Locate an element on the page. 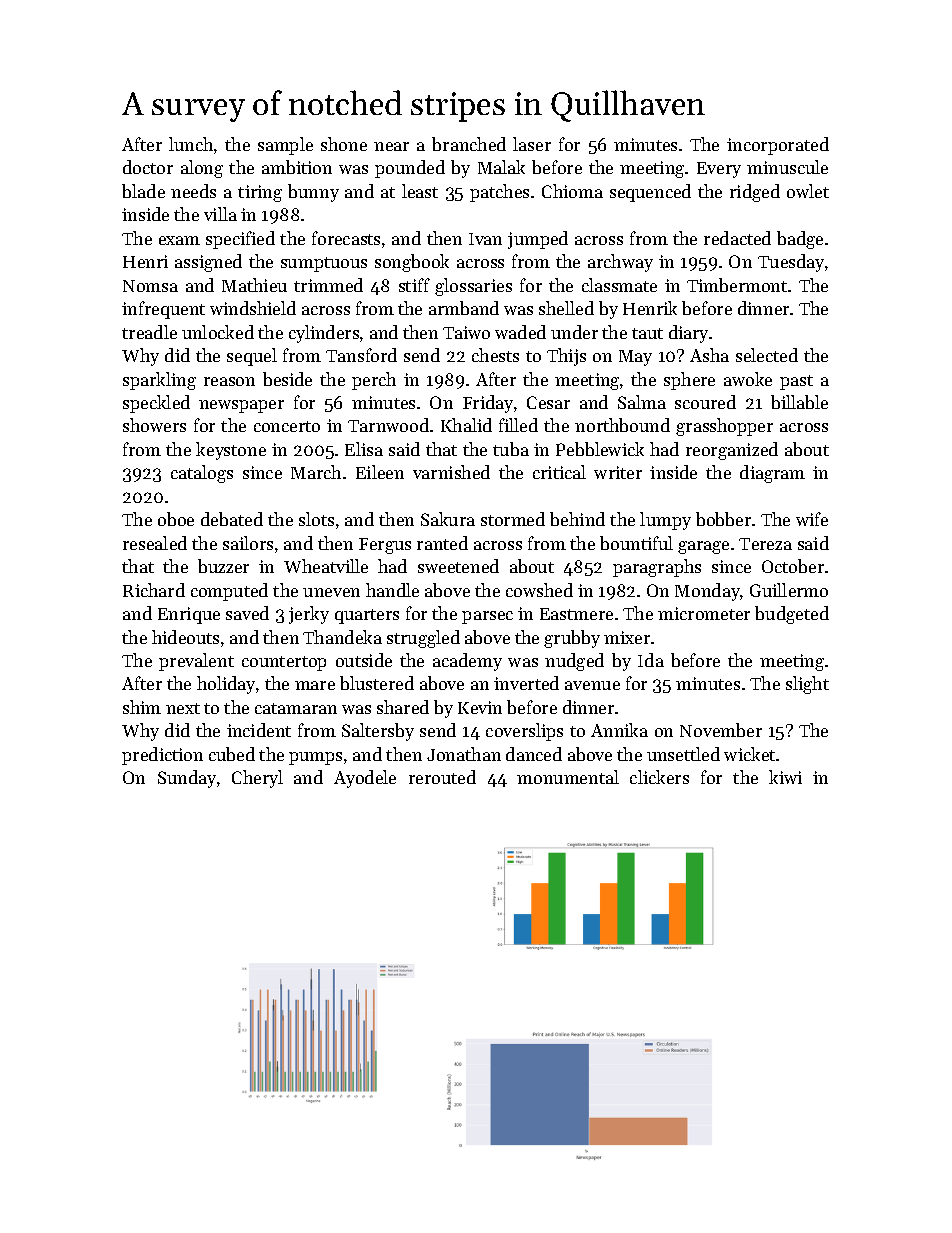 The width and height of the image is (952, 1233). writer is located at coordinates (618, 472).
